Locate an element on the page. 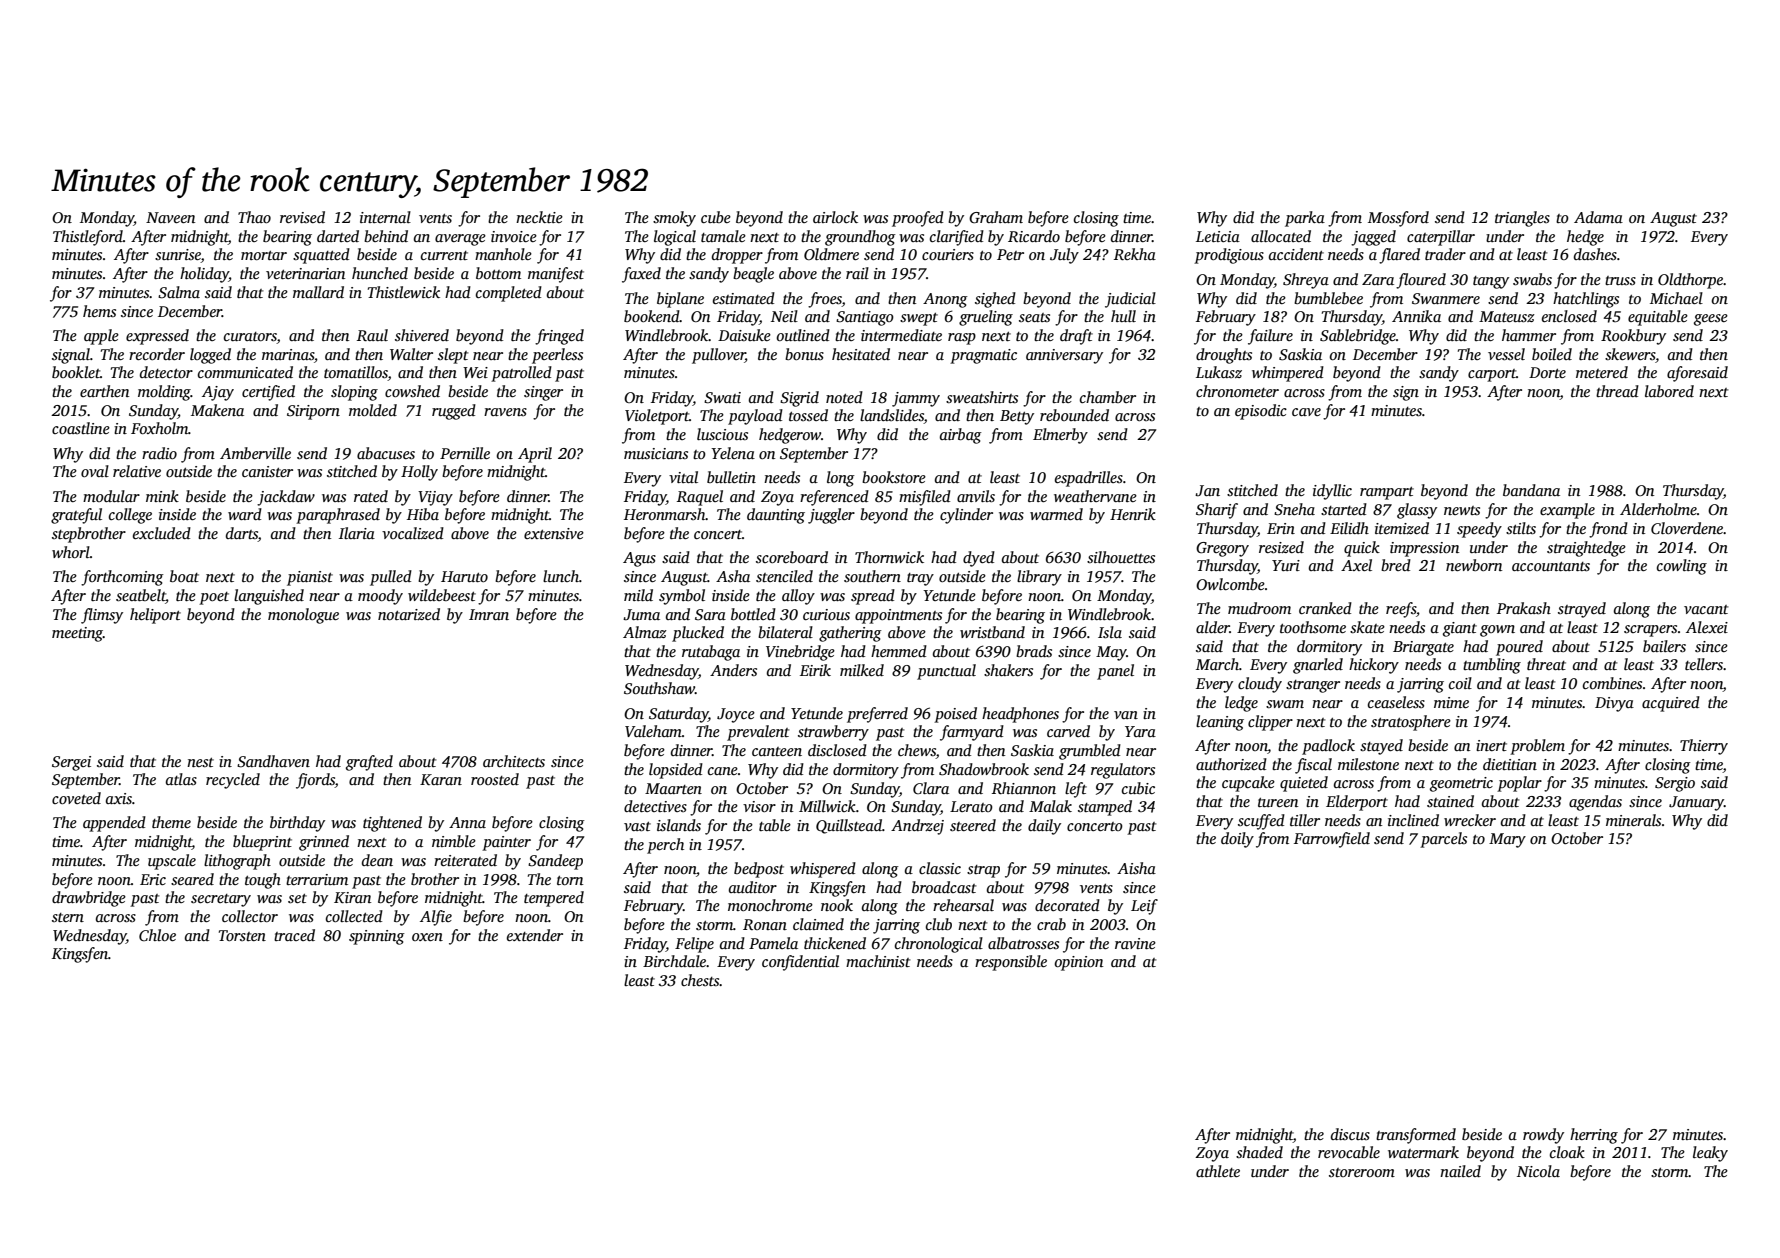 The height and width of the document is (1258, 1780). Leticia is located at coordinates (1218, 236).
